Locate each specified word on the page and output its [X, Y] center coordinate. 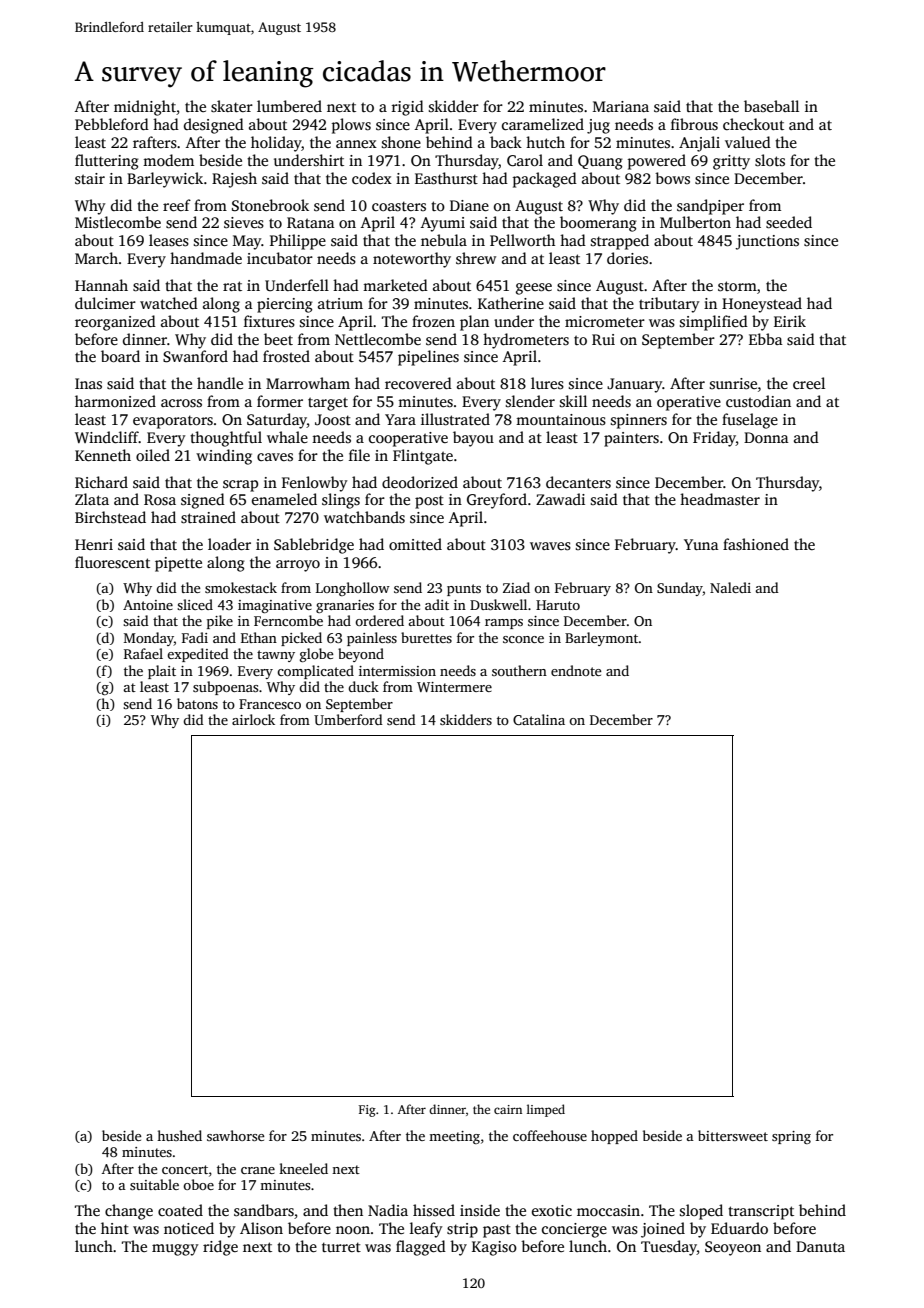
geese [534, 289]
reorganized [115, 323]
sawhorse [236, 1135]
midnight [145, 108]
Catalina [539, 719]
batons [197, 703]
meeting [454, 1137]
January [635, 385]
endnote [576, 670]
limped [546, 1110]
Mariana [621, 106]
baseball [771, 106]
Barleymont [602, 639]
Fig [367, 1111]
